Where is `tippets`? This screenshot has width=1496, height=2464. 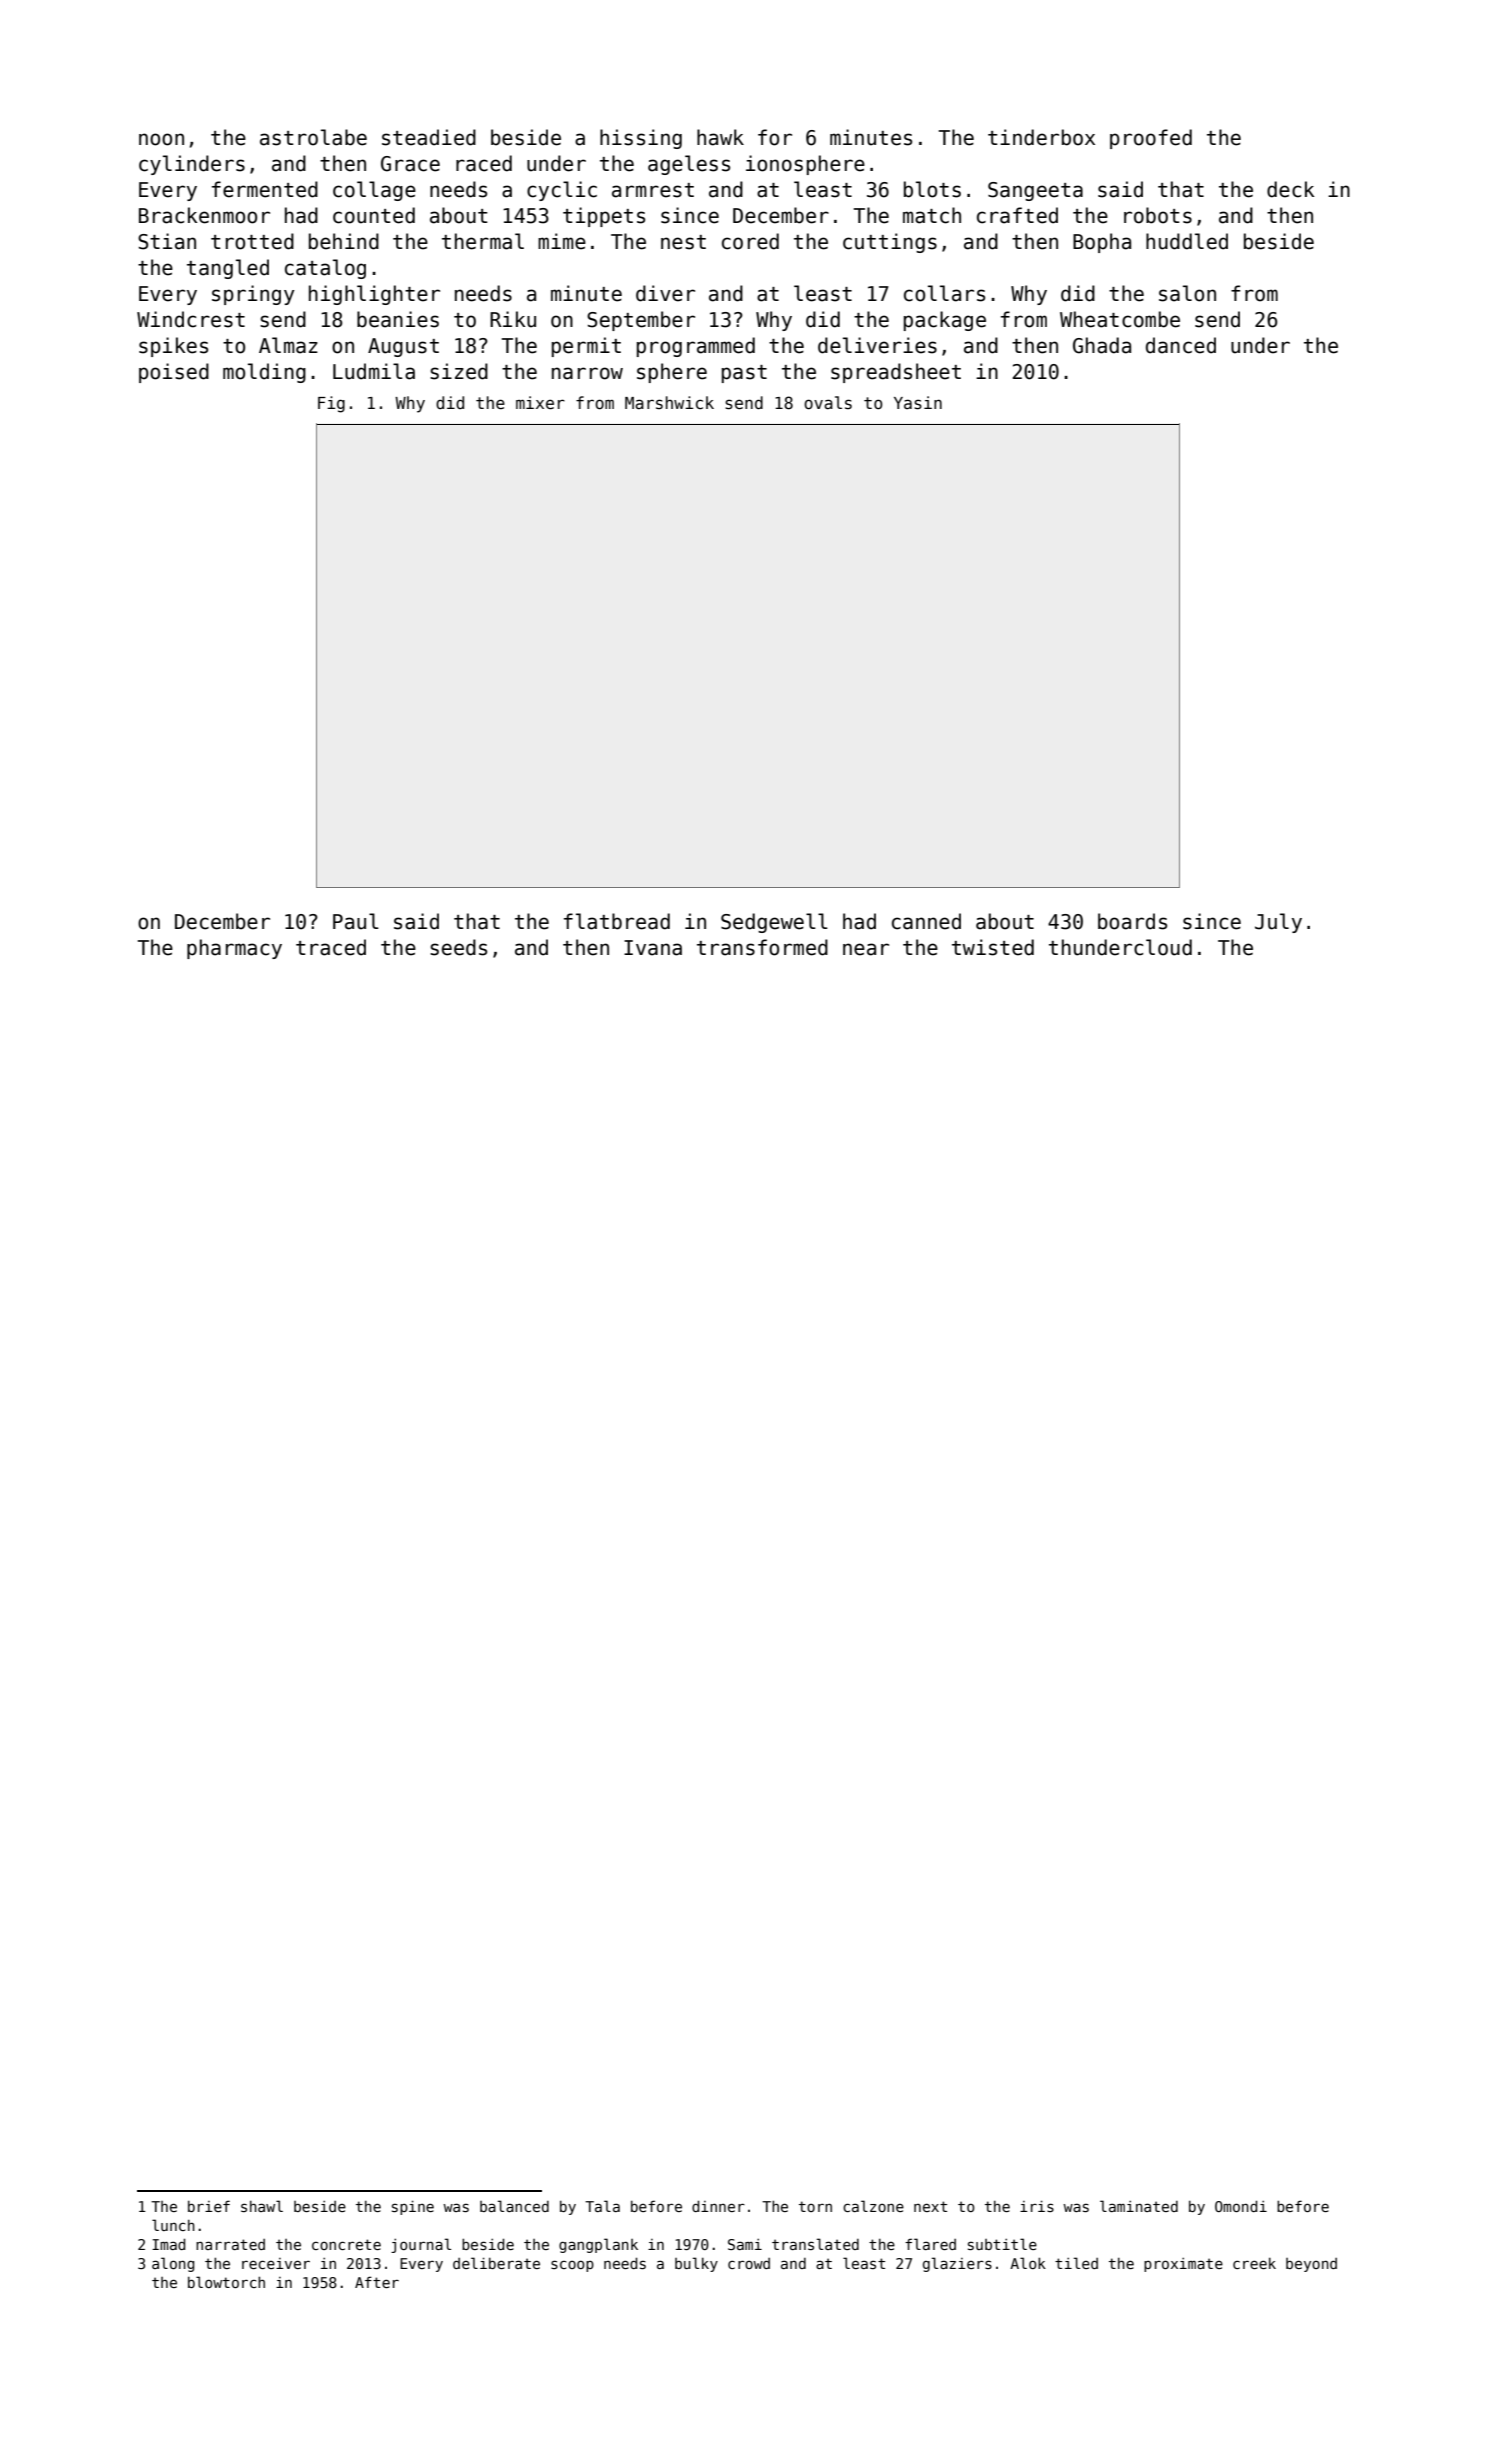 tippets is located at coordinates (604, 217).
